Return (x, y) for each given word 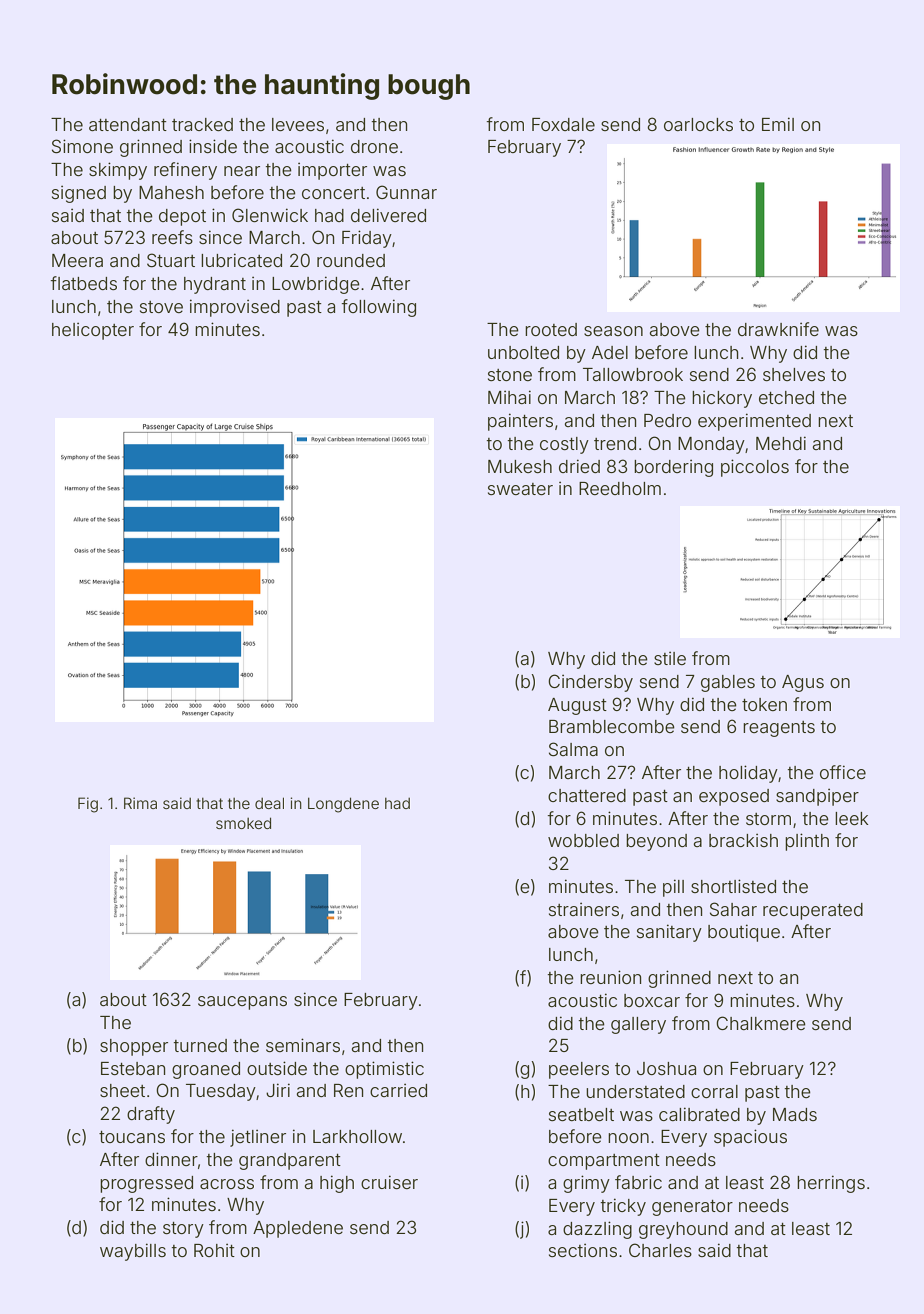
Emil (778, 124)
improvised (235, 308)
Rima (140, 803)
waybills (133, 1252)
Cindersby (590, 683)
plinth (807, 842)
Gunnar (406, 192)
